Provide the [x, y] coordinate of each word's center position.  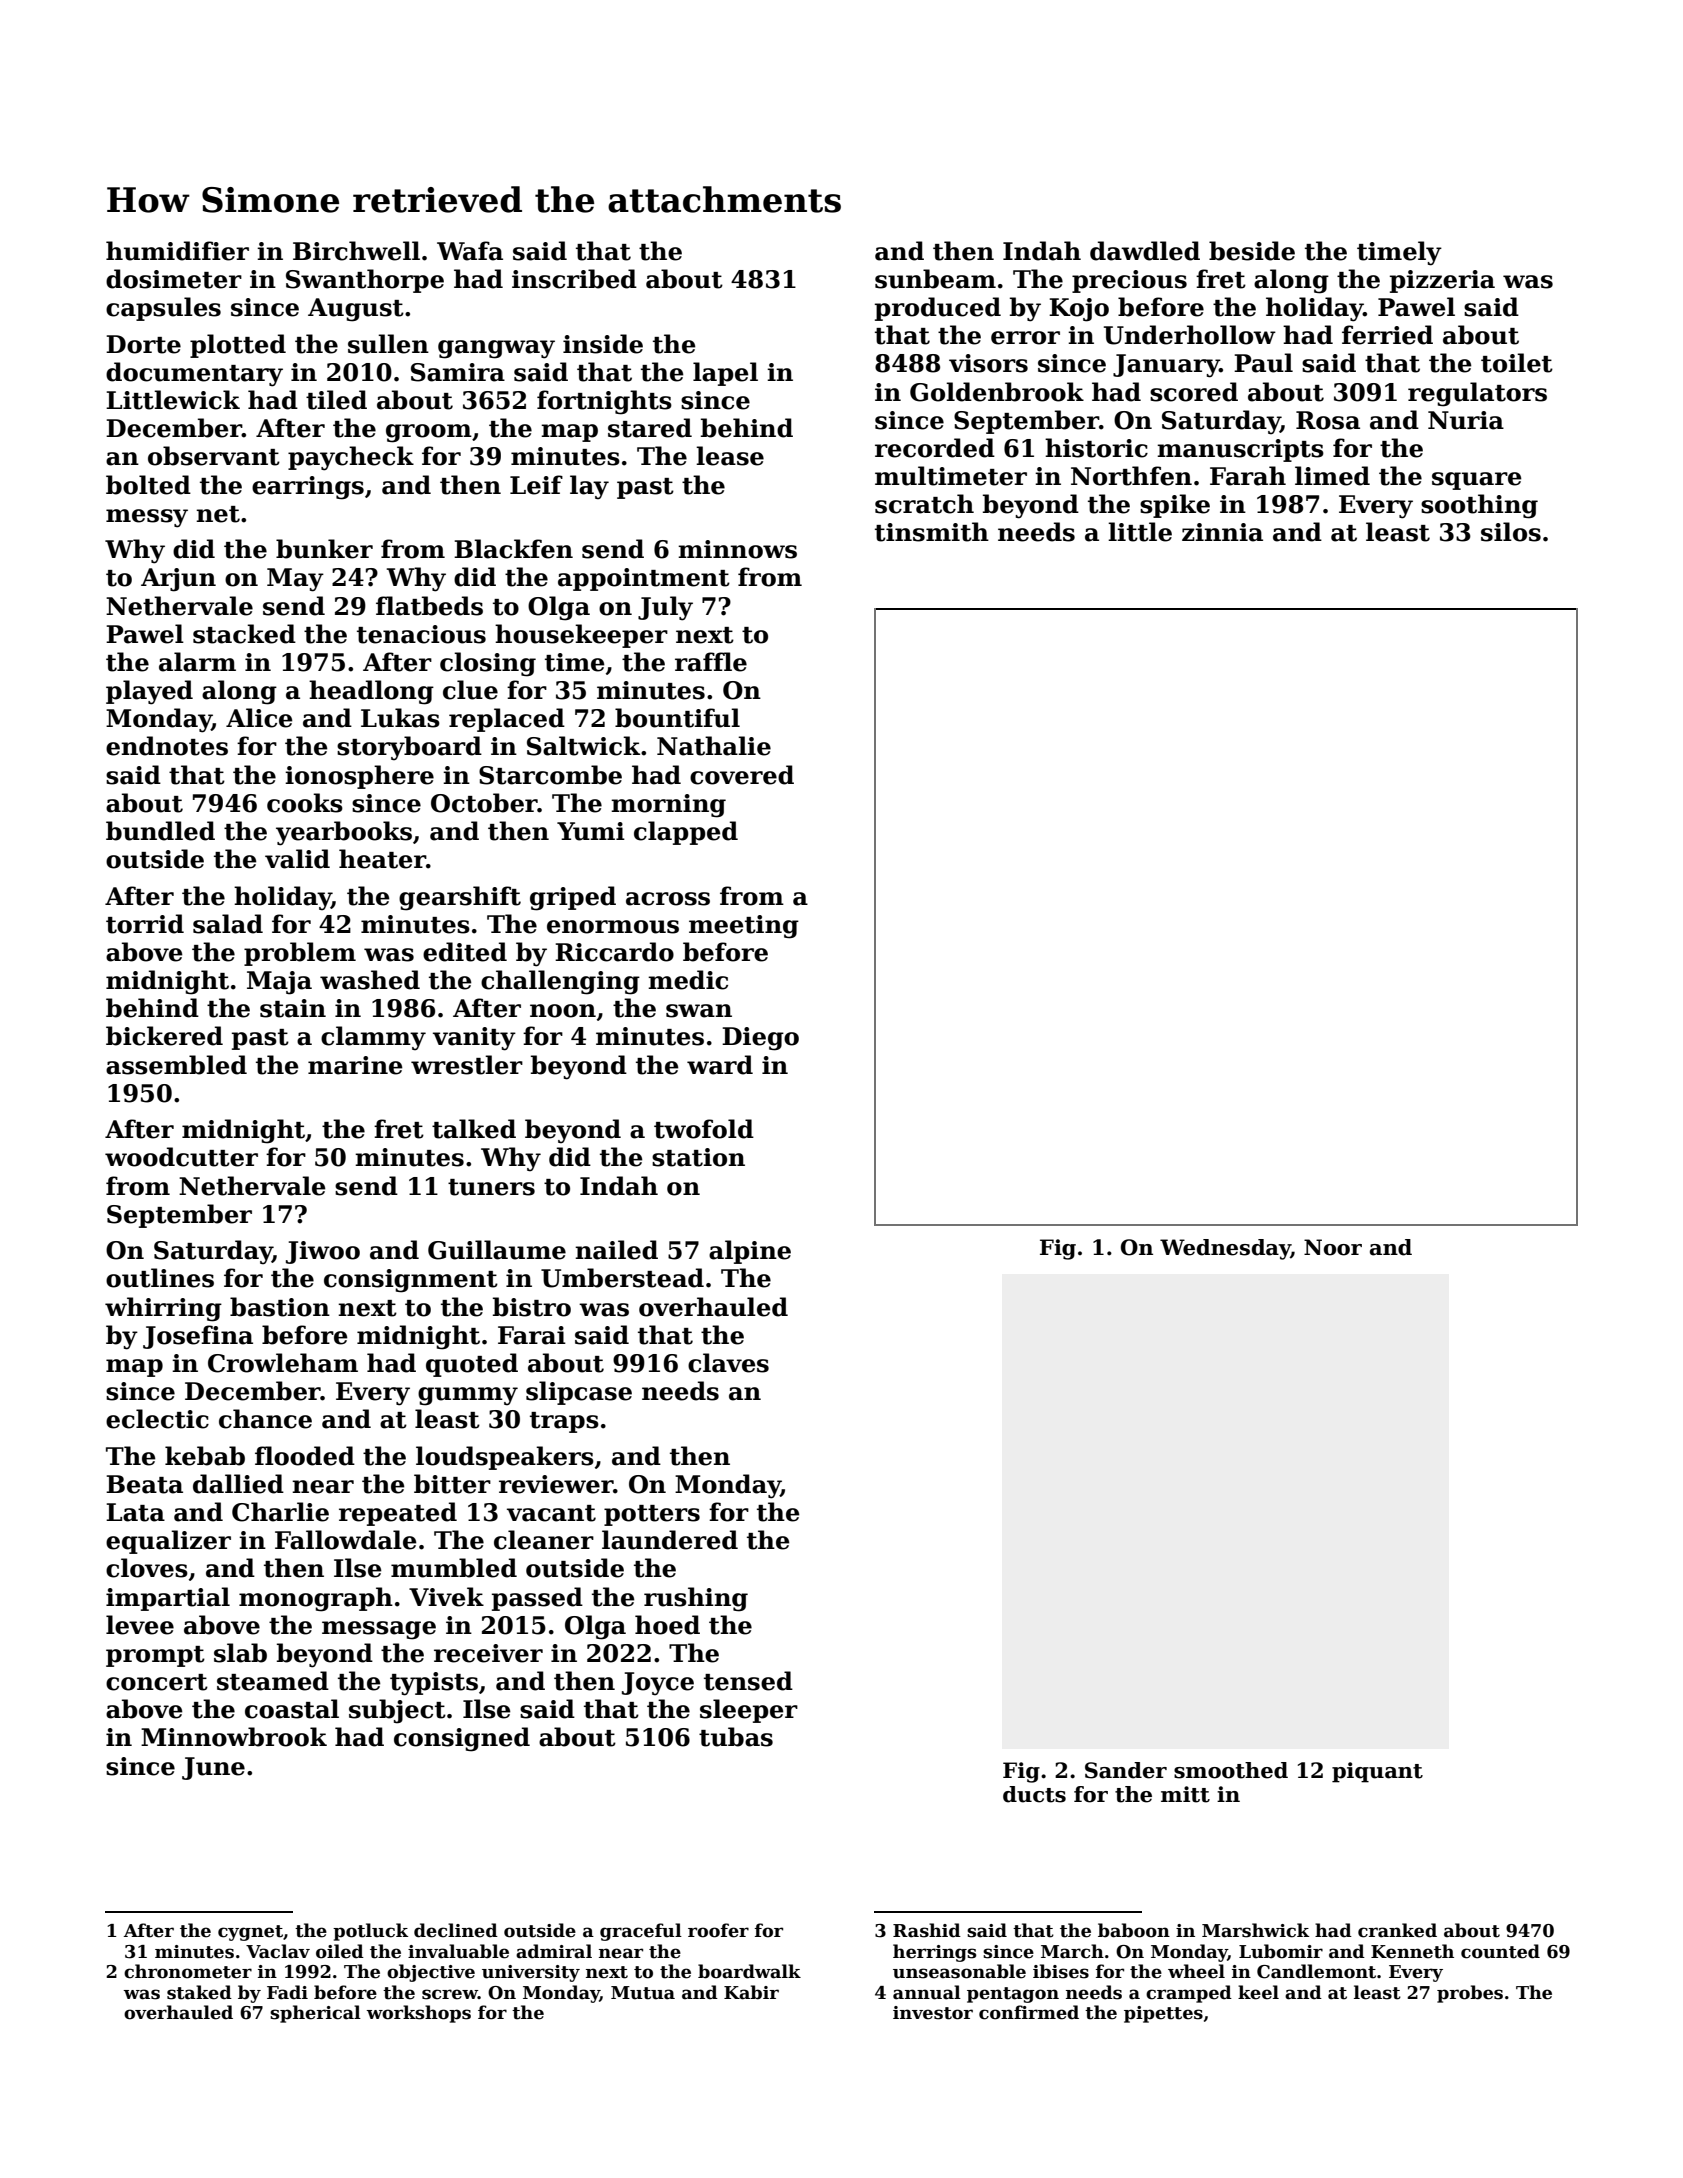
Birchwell [356, 251]
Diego [760, 1039]
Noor [1333, 1247]
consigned [462, 1739]
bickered [164, 1036]
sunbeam [935, 279]
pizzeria [1442, 281]
